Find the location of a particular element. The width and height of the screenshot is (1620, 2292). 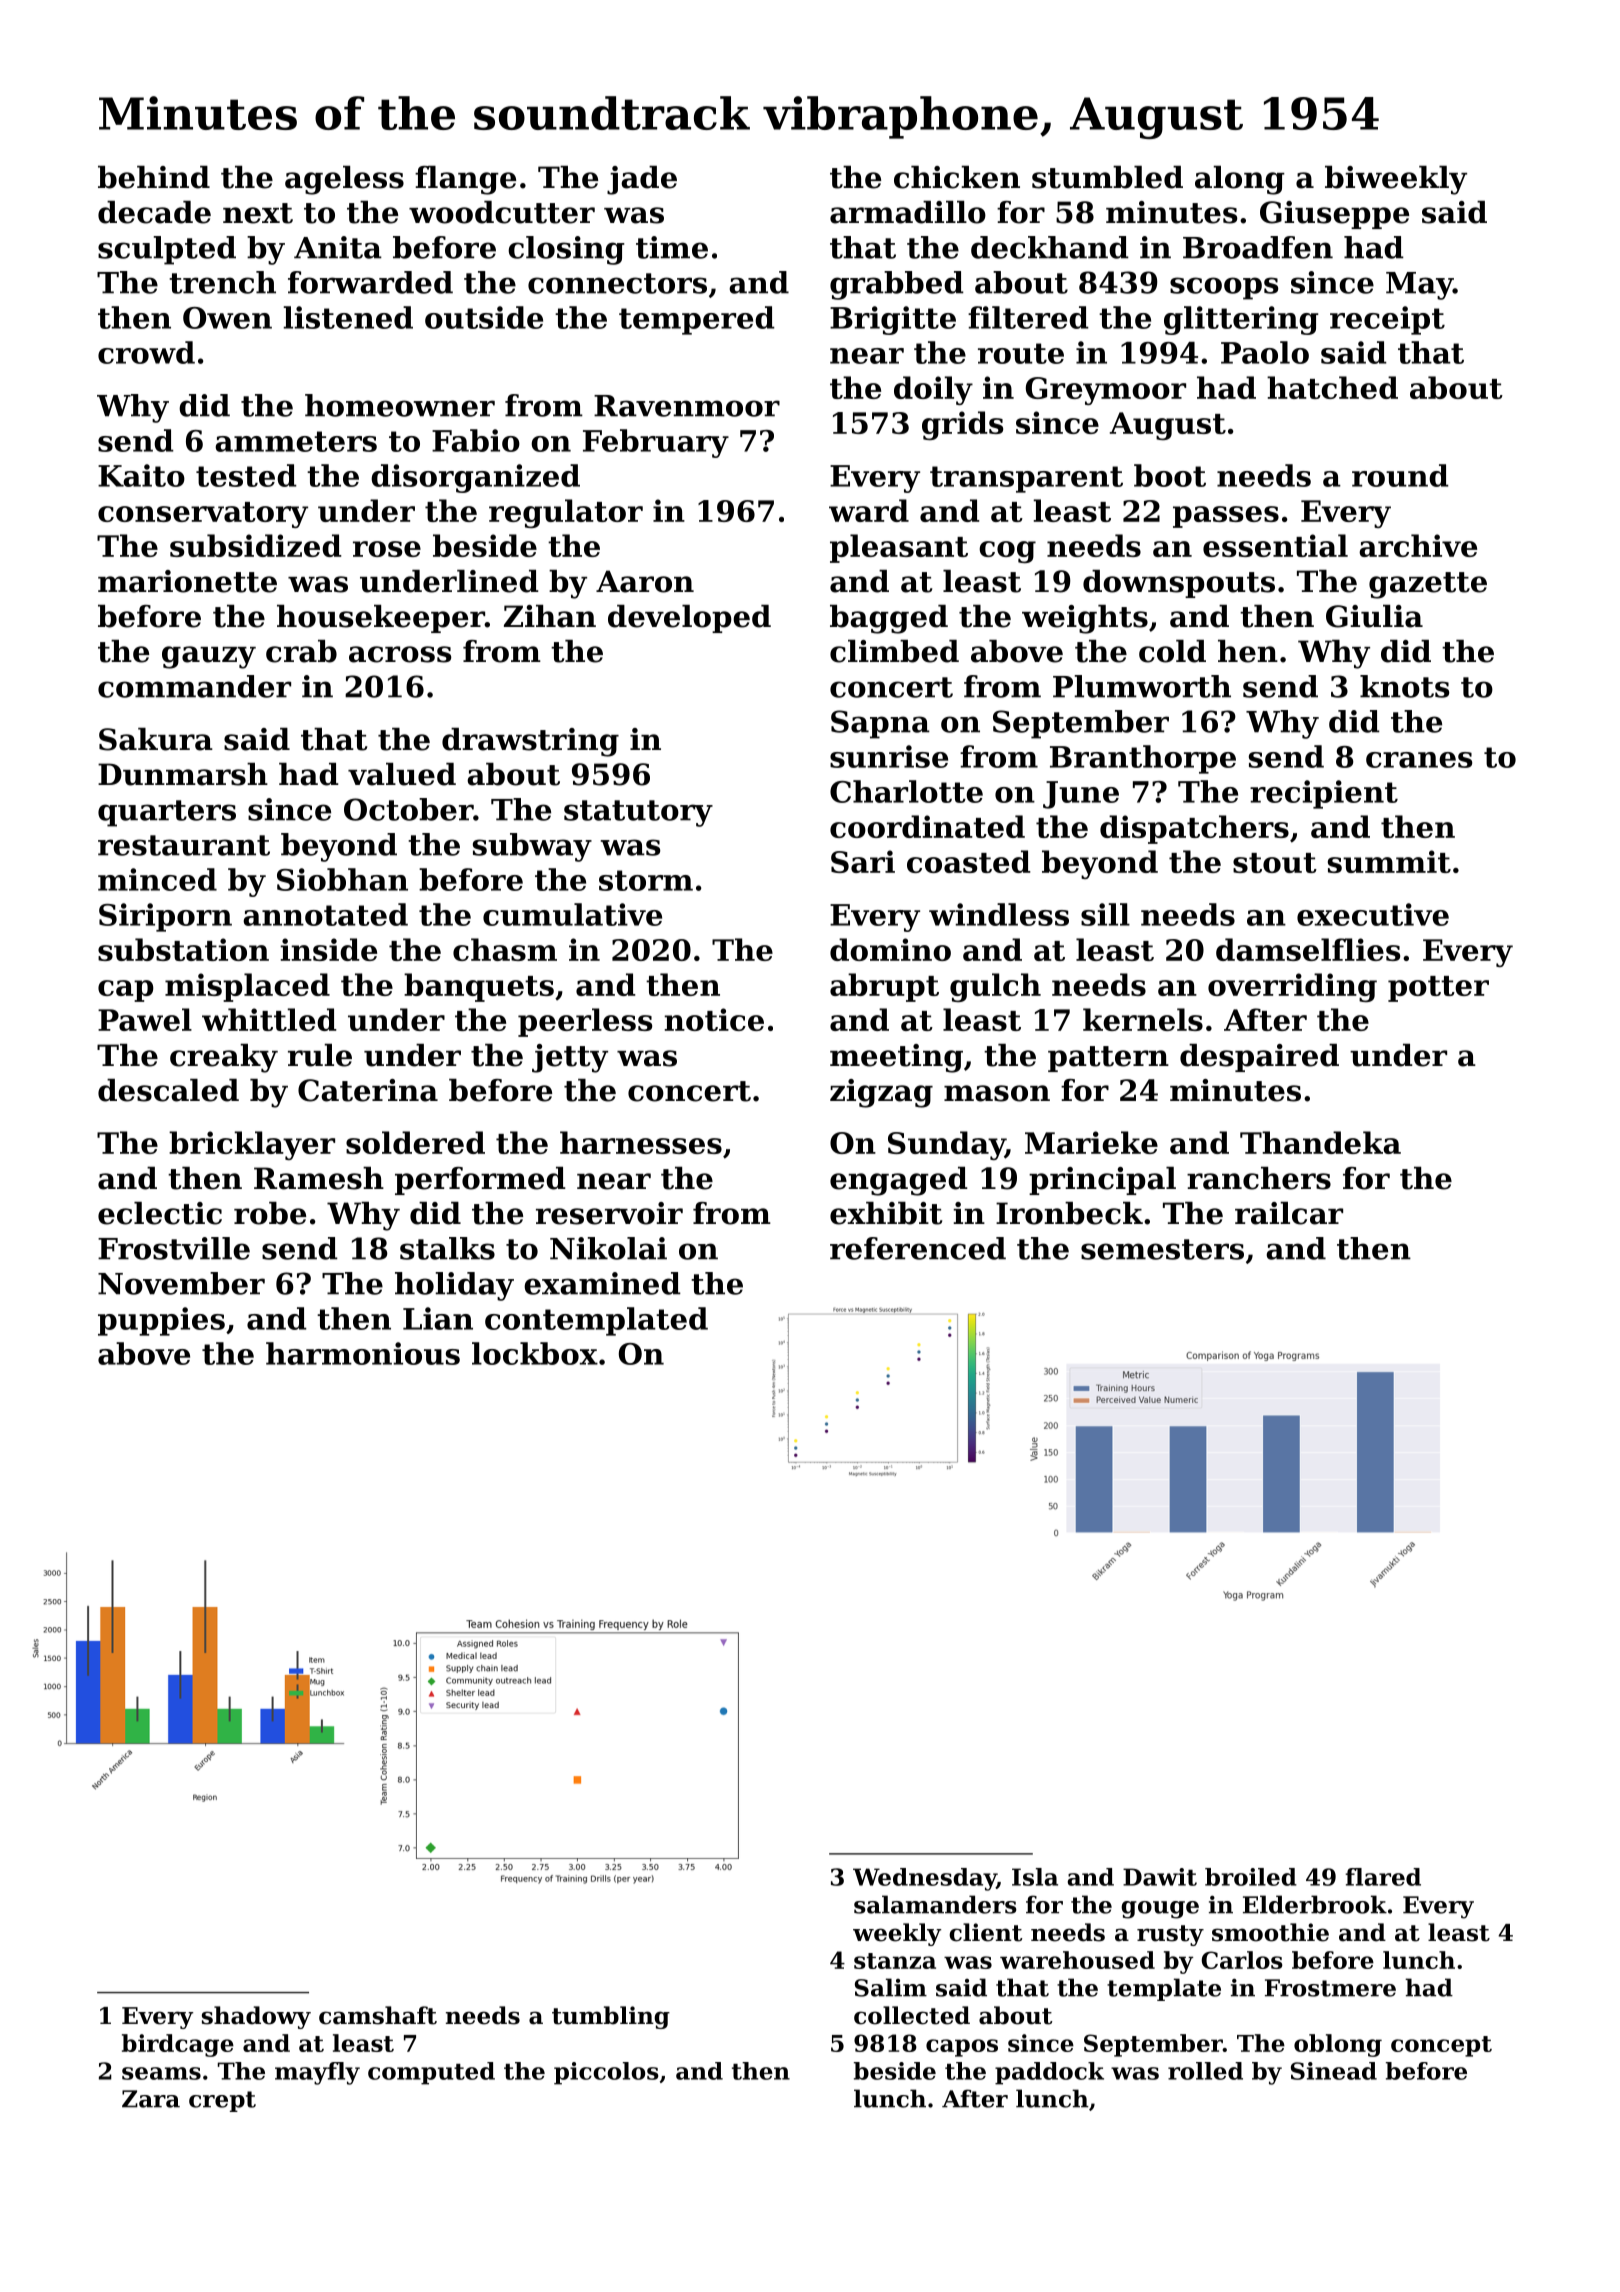

crept is located at coordinates (222, 2101).
